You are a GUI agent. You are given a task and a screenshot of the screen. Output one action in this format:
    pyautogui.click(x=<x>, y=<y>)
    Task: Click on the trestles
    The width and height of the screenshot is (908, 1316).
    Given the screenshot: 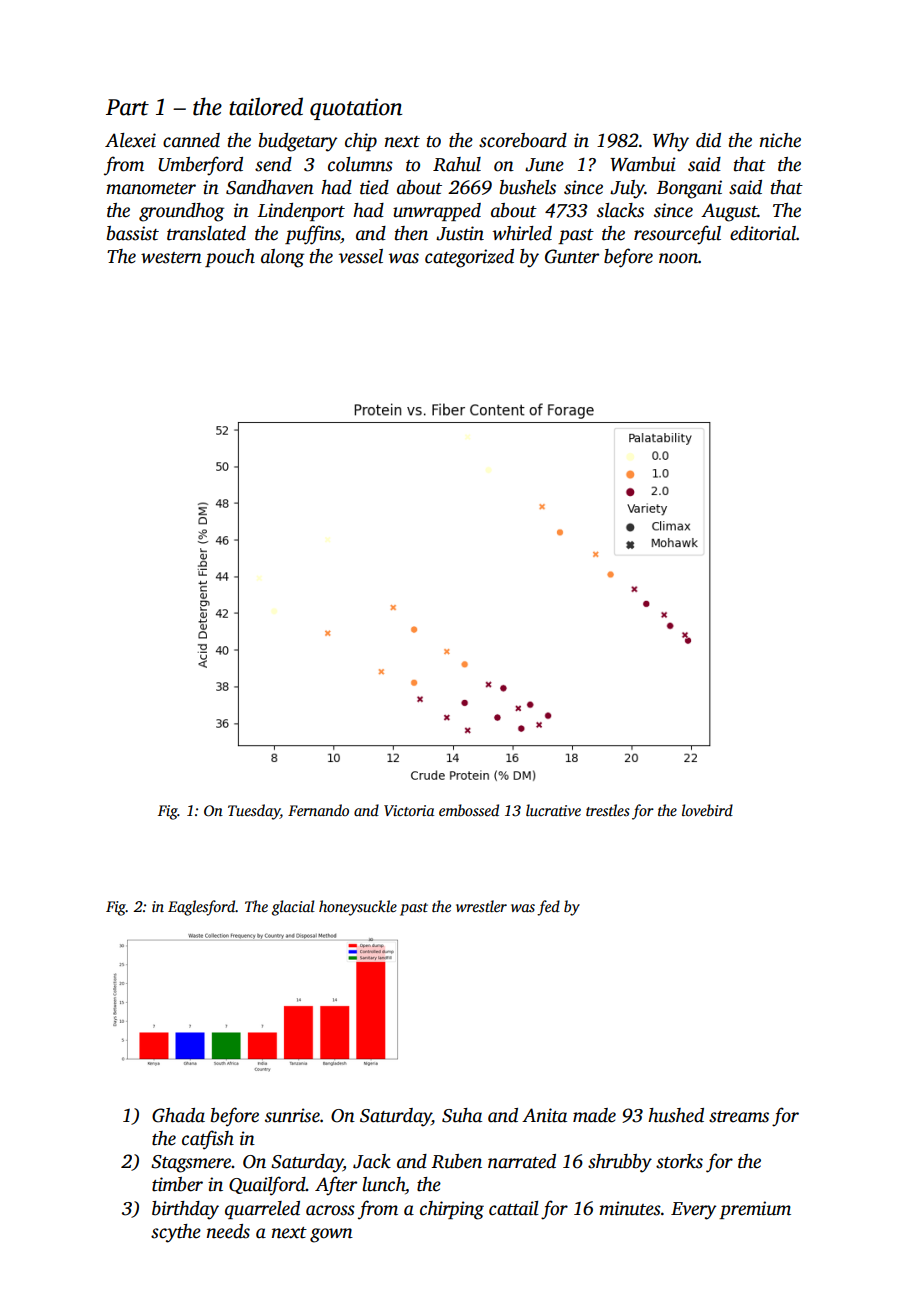 What is the action you would take?
    pyautogui.click(x=608, y=810)
